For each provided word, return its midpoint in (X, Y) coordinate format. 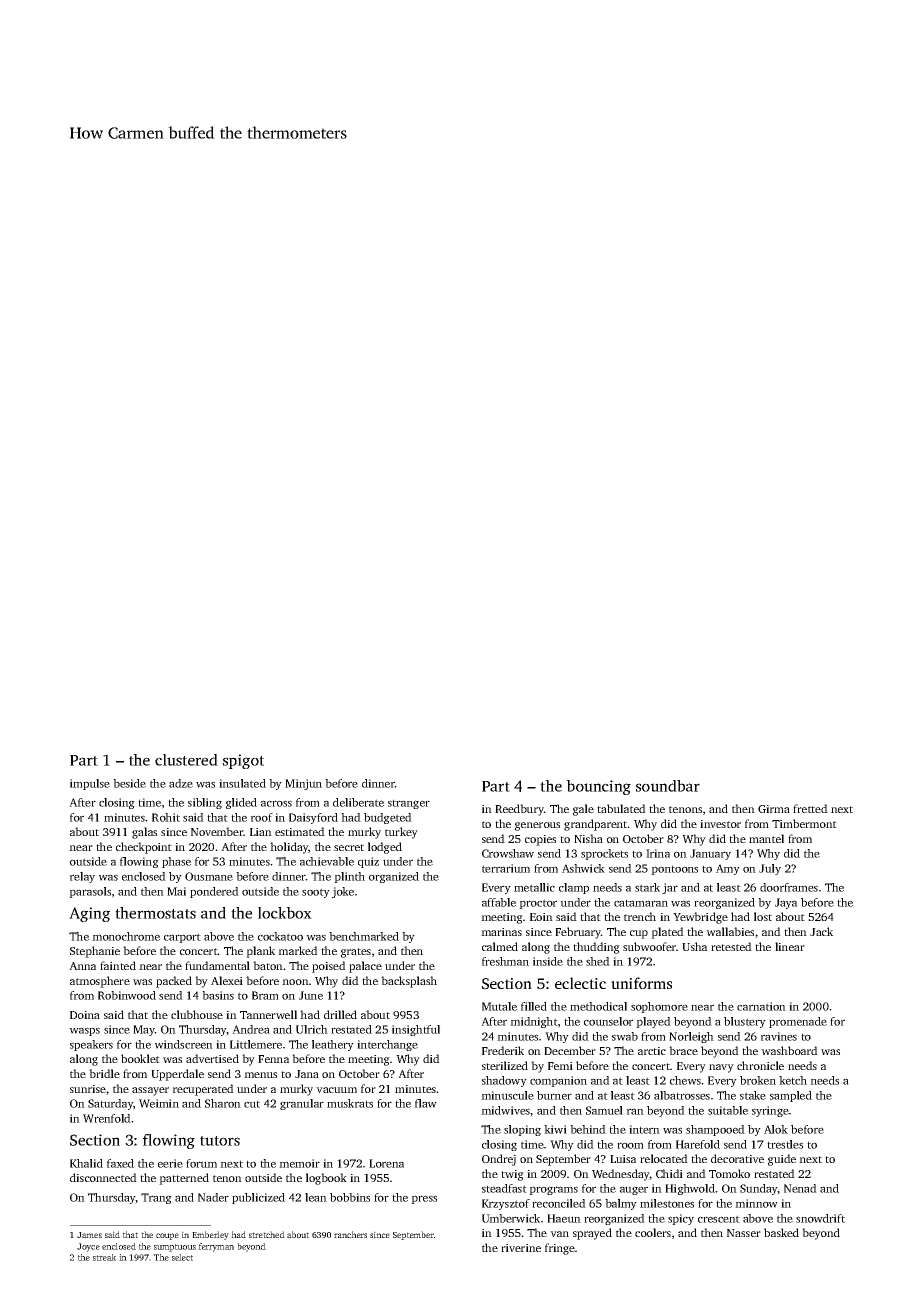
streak (104, 1257)
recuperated (203, 1090)
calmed (500, 946)
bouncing (598, 787)
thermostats (155, 913)
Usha (694, 946)
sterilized (505, 1065)
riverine (521, 1248)
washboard (789, 1050)
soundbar (668, 786)
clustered (186, 760)
